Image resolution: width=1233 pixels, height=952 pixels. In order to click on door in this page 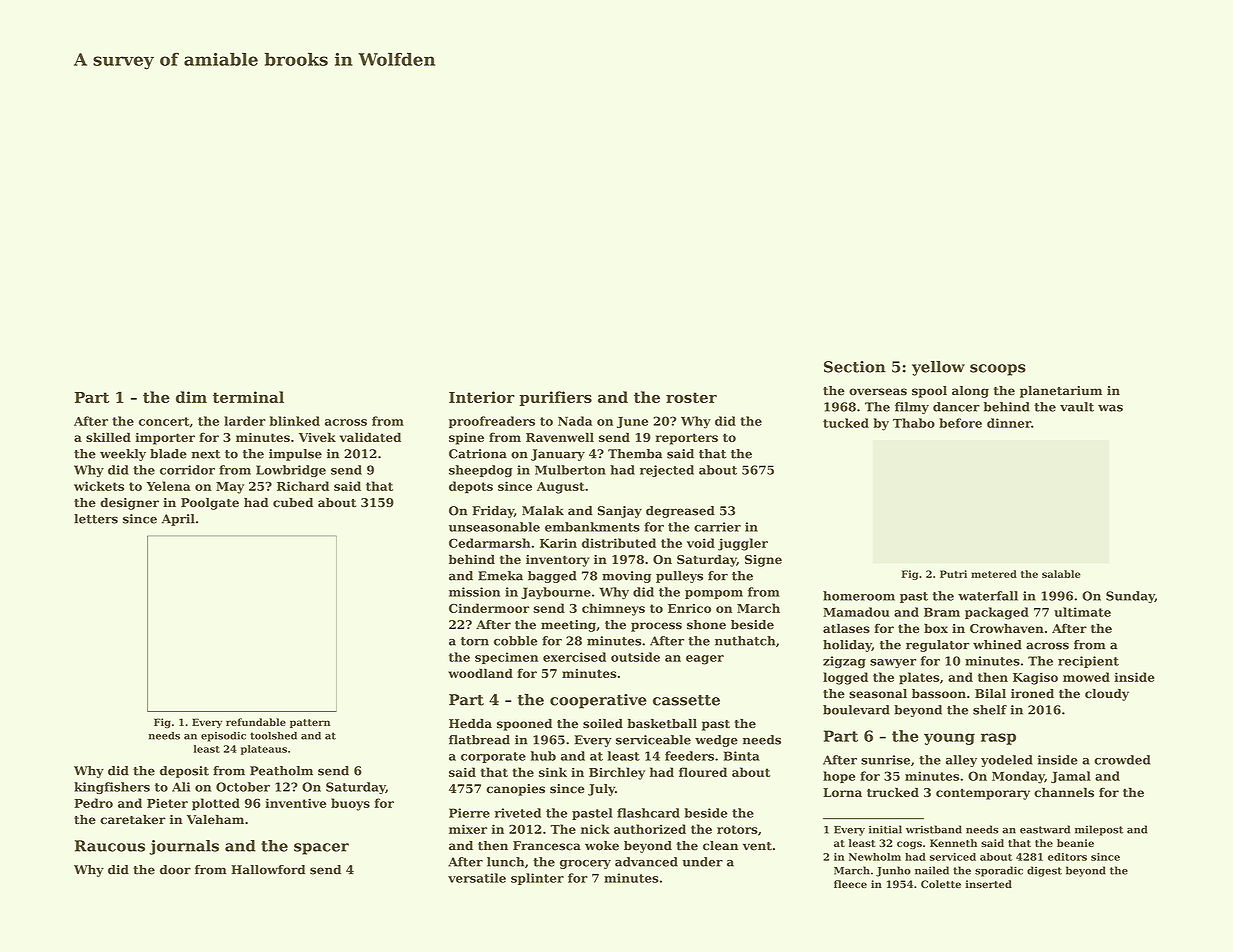, I will do `click(175, 870)`.
